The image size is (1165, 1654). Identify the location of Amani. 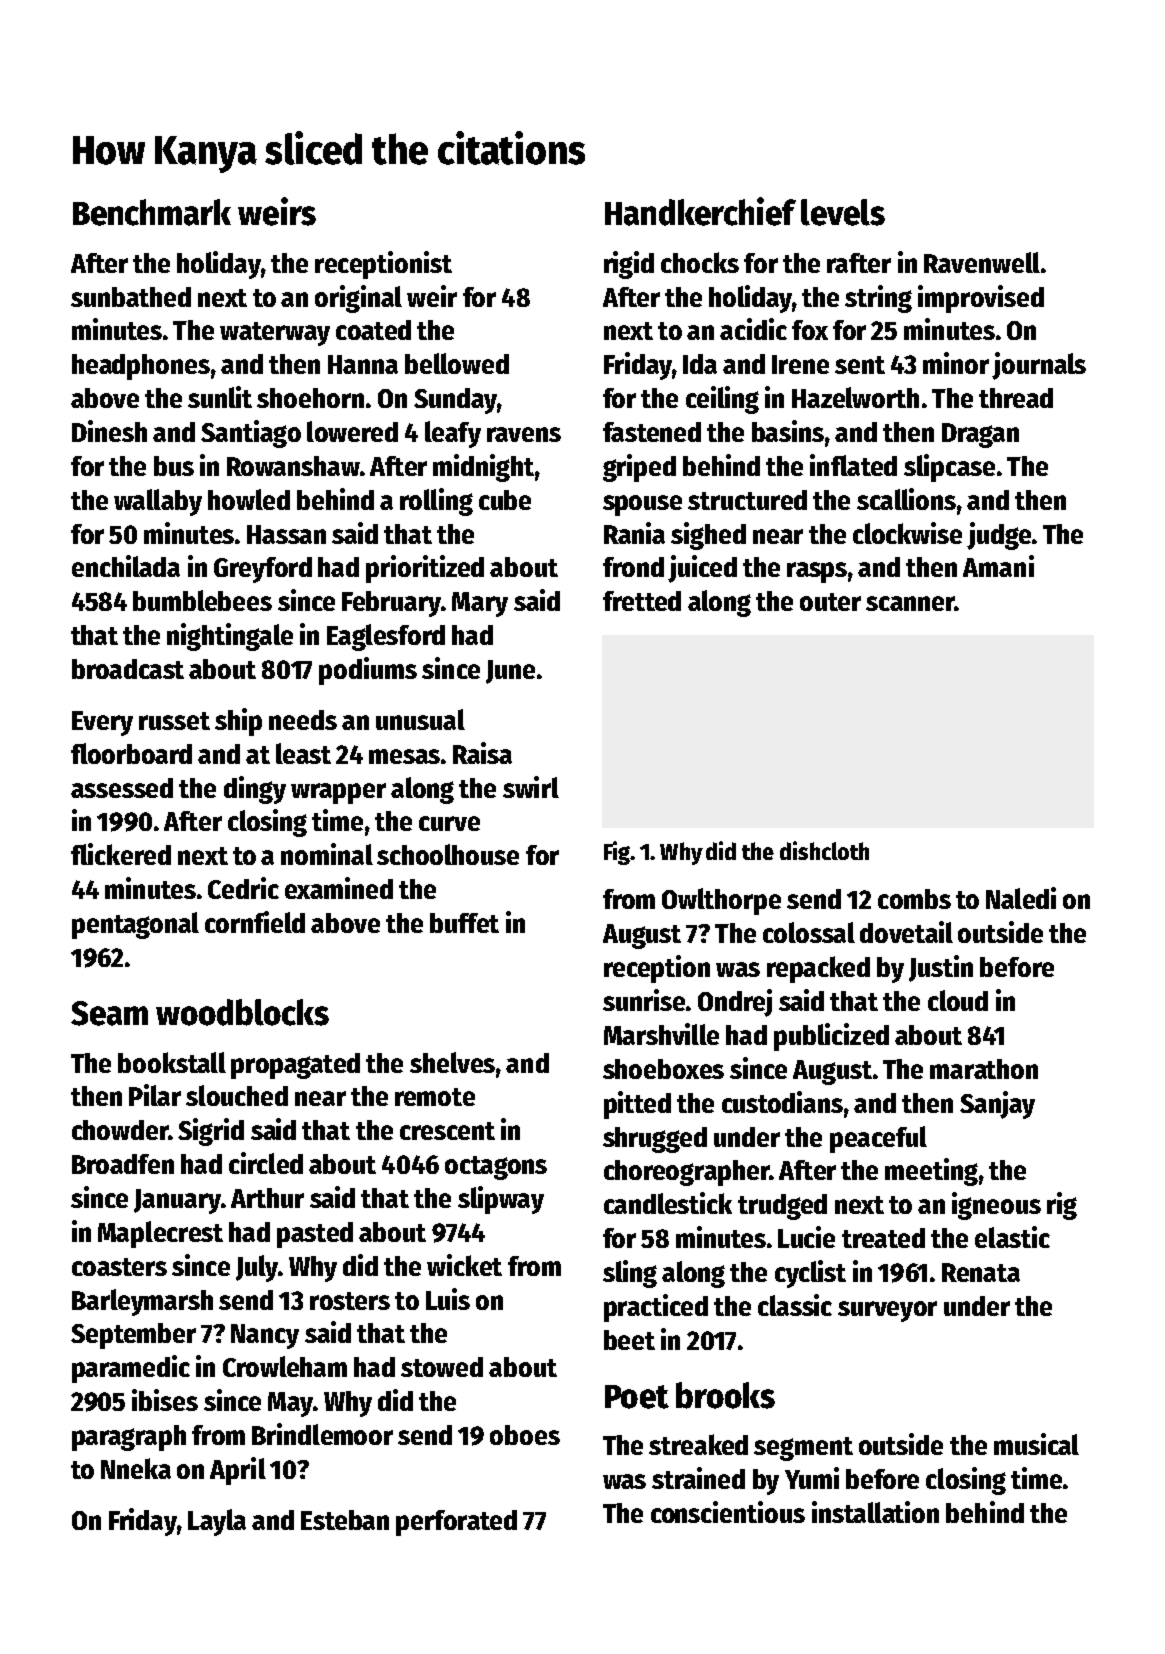
(998, 566).
